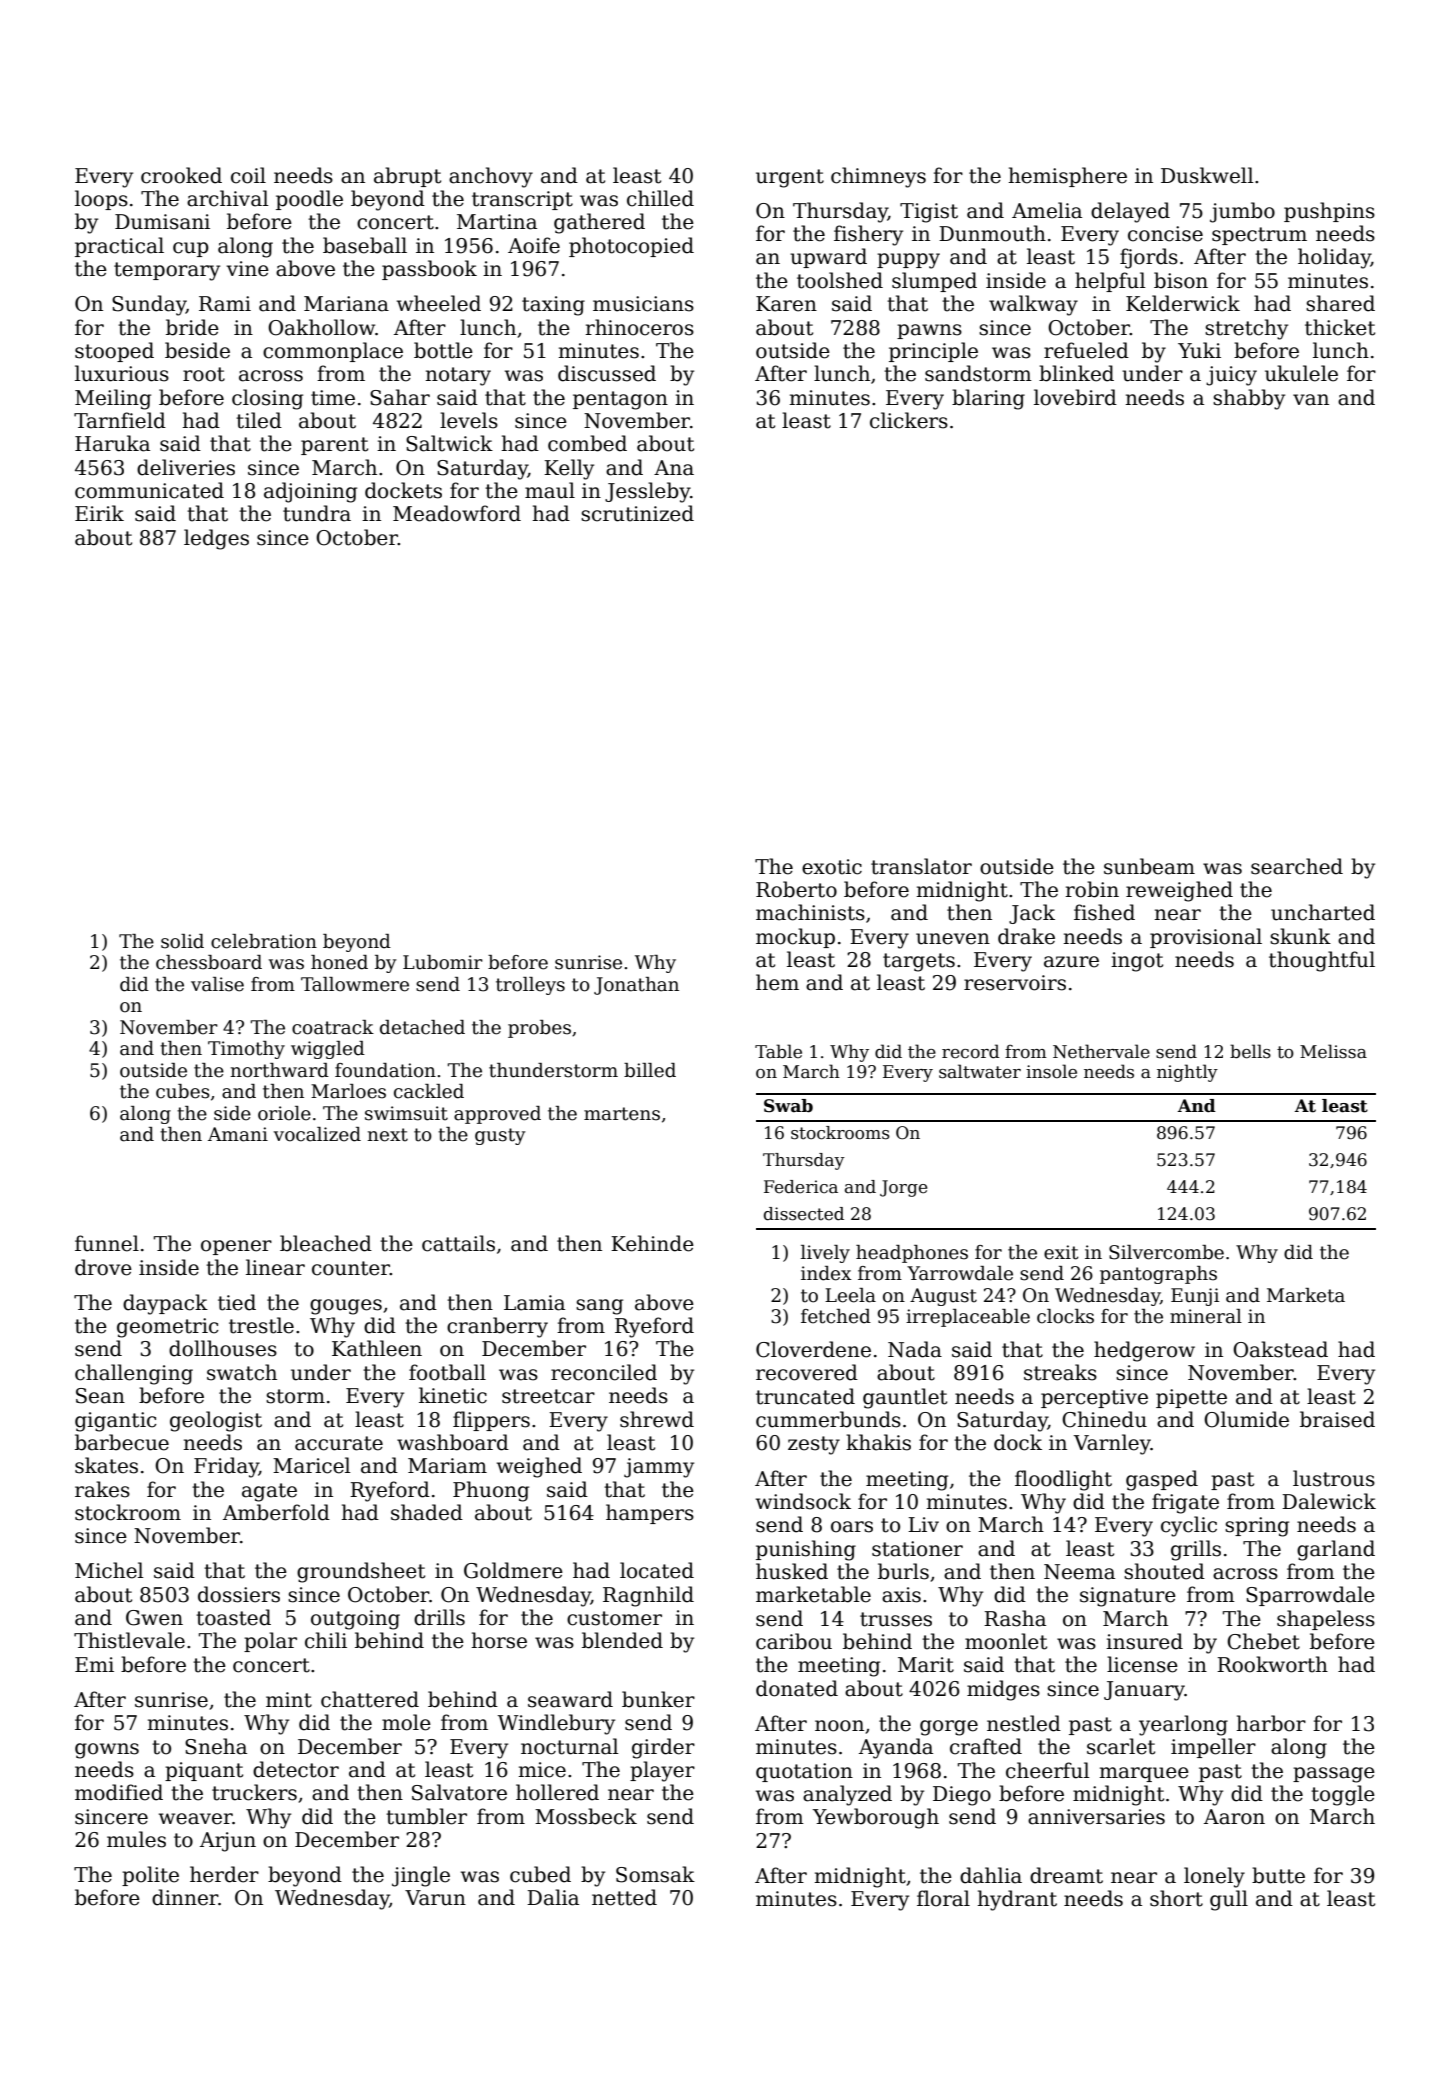  Describe the element at coordinates (114, 352) in the screenshot. I see `stooped` at that location.
